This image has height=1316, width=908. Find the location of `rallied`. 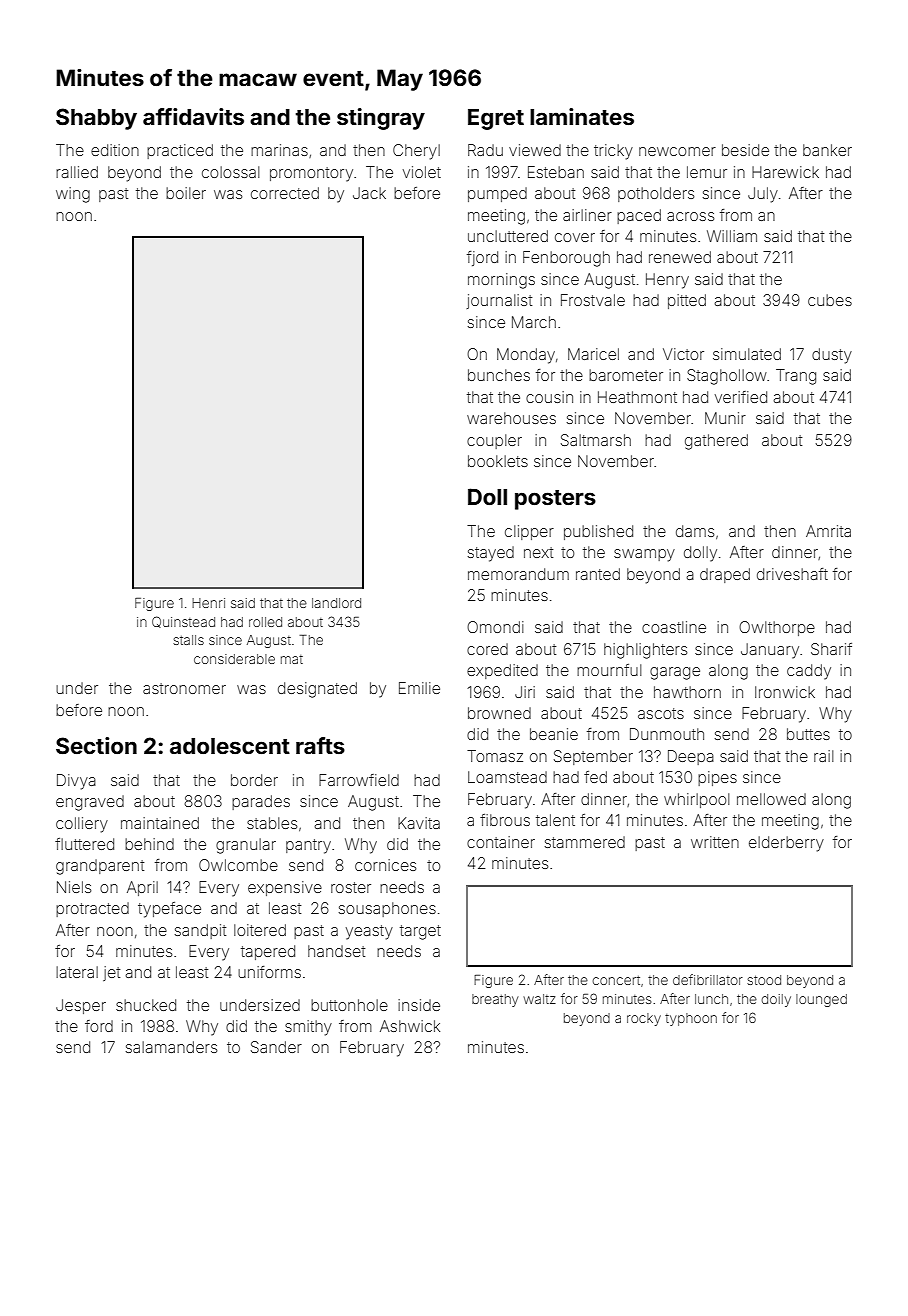

rallied is located at coordinates (77, 172).
